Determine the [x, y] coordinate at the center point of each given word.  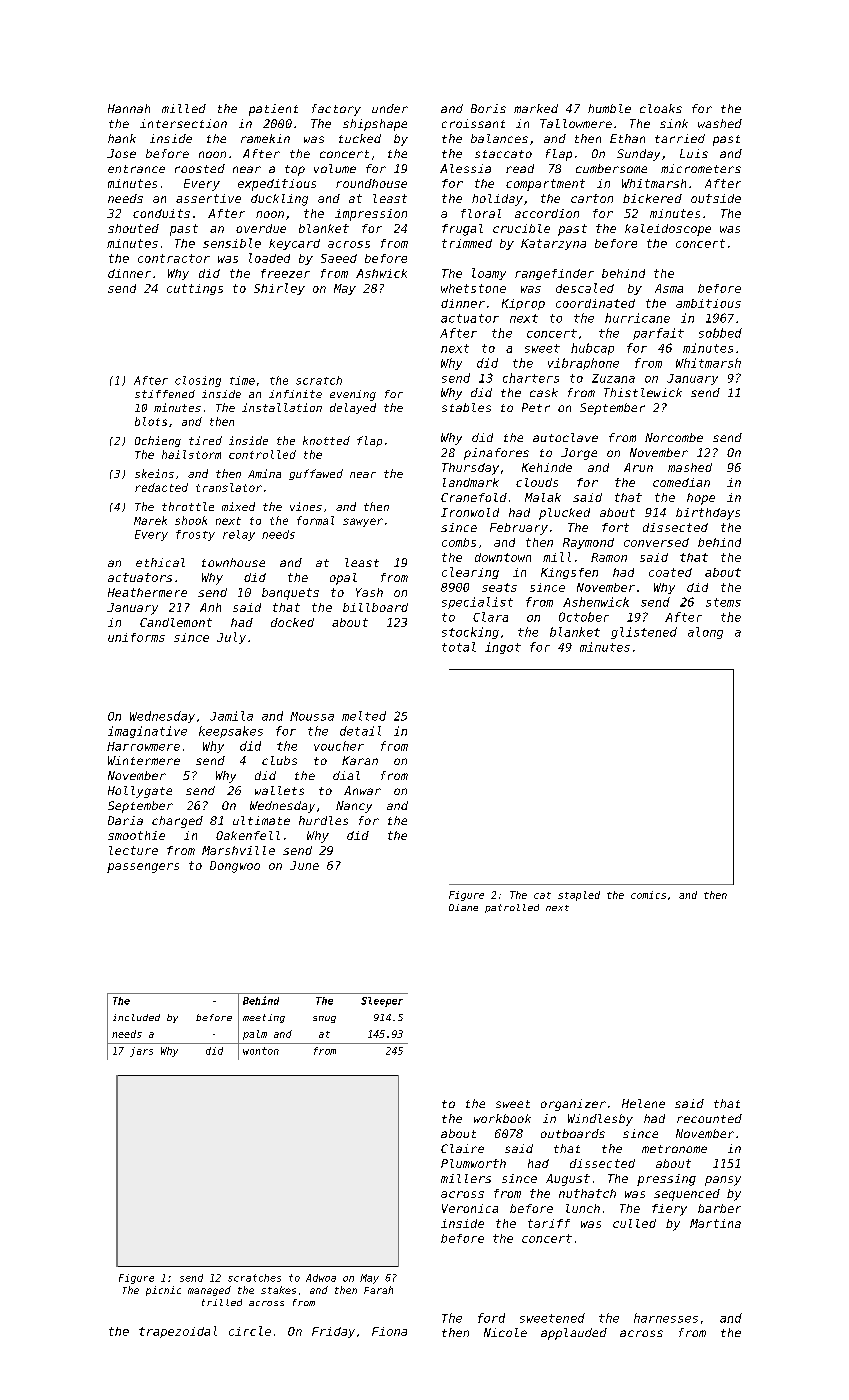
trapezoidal [178, 1332]
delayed [353, 408]
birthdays [708, 514]
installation [282, 407]
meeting [264, 1018]
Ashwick [381, 273]
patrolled [512, 908]
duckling [279, 200]
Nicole [505, 1332]
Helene [643, 1103]
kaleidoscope [668, 230]
